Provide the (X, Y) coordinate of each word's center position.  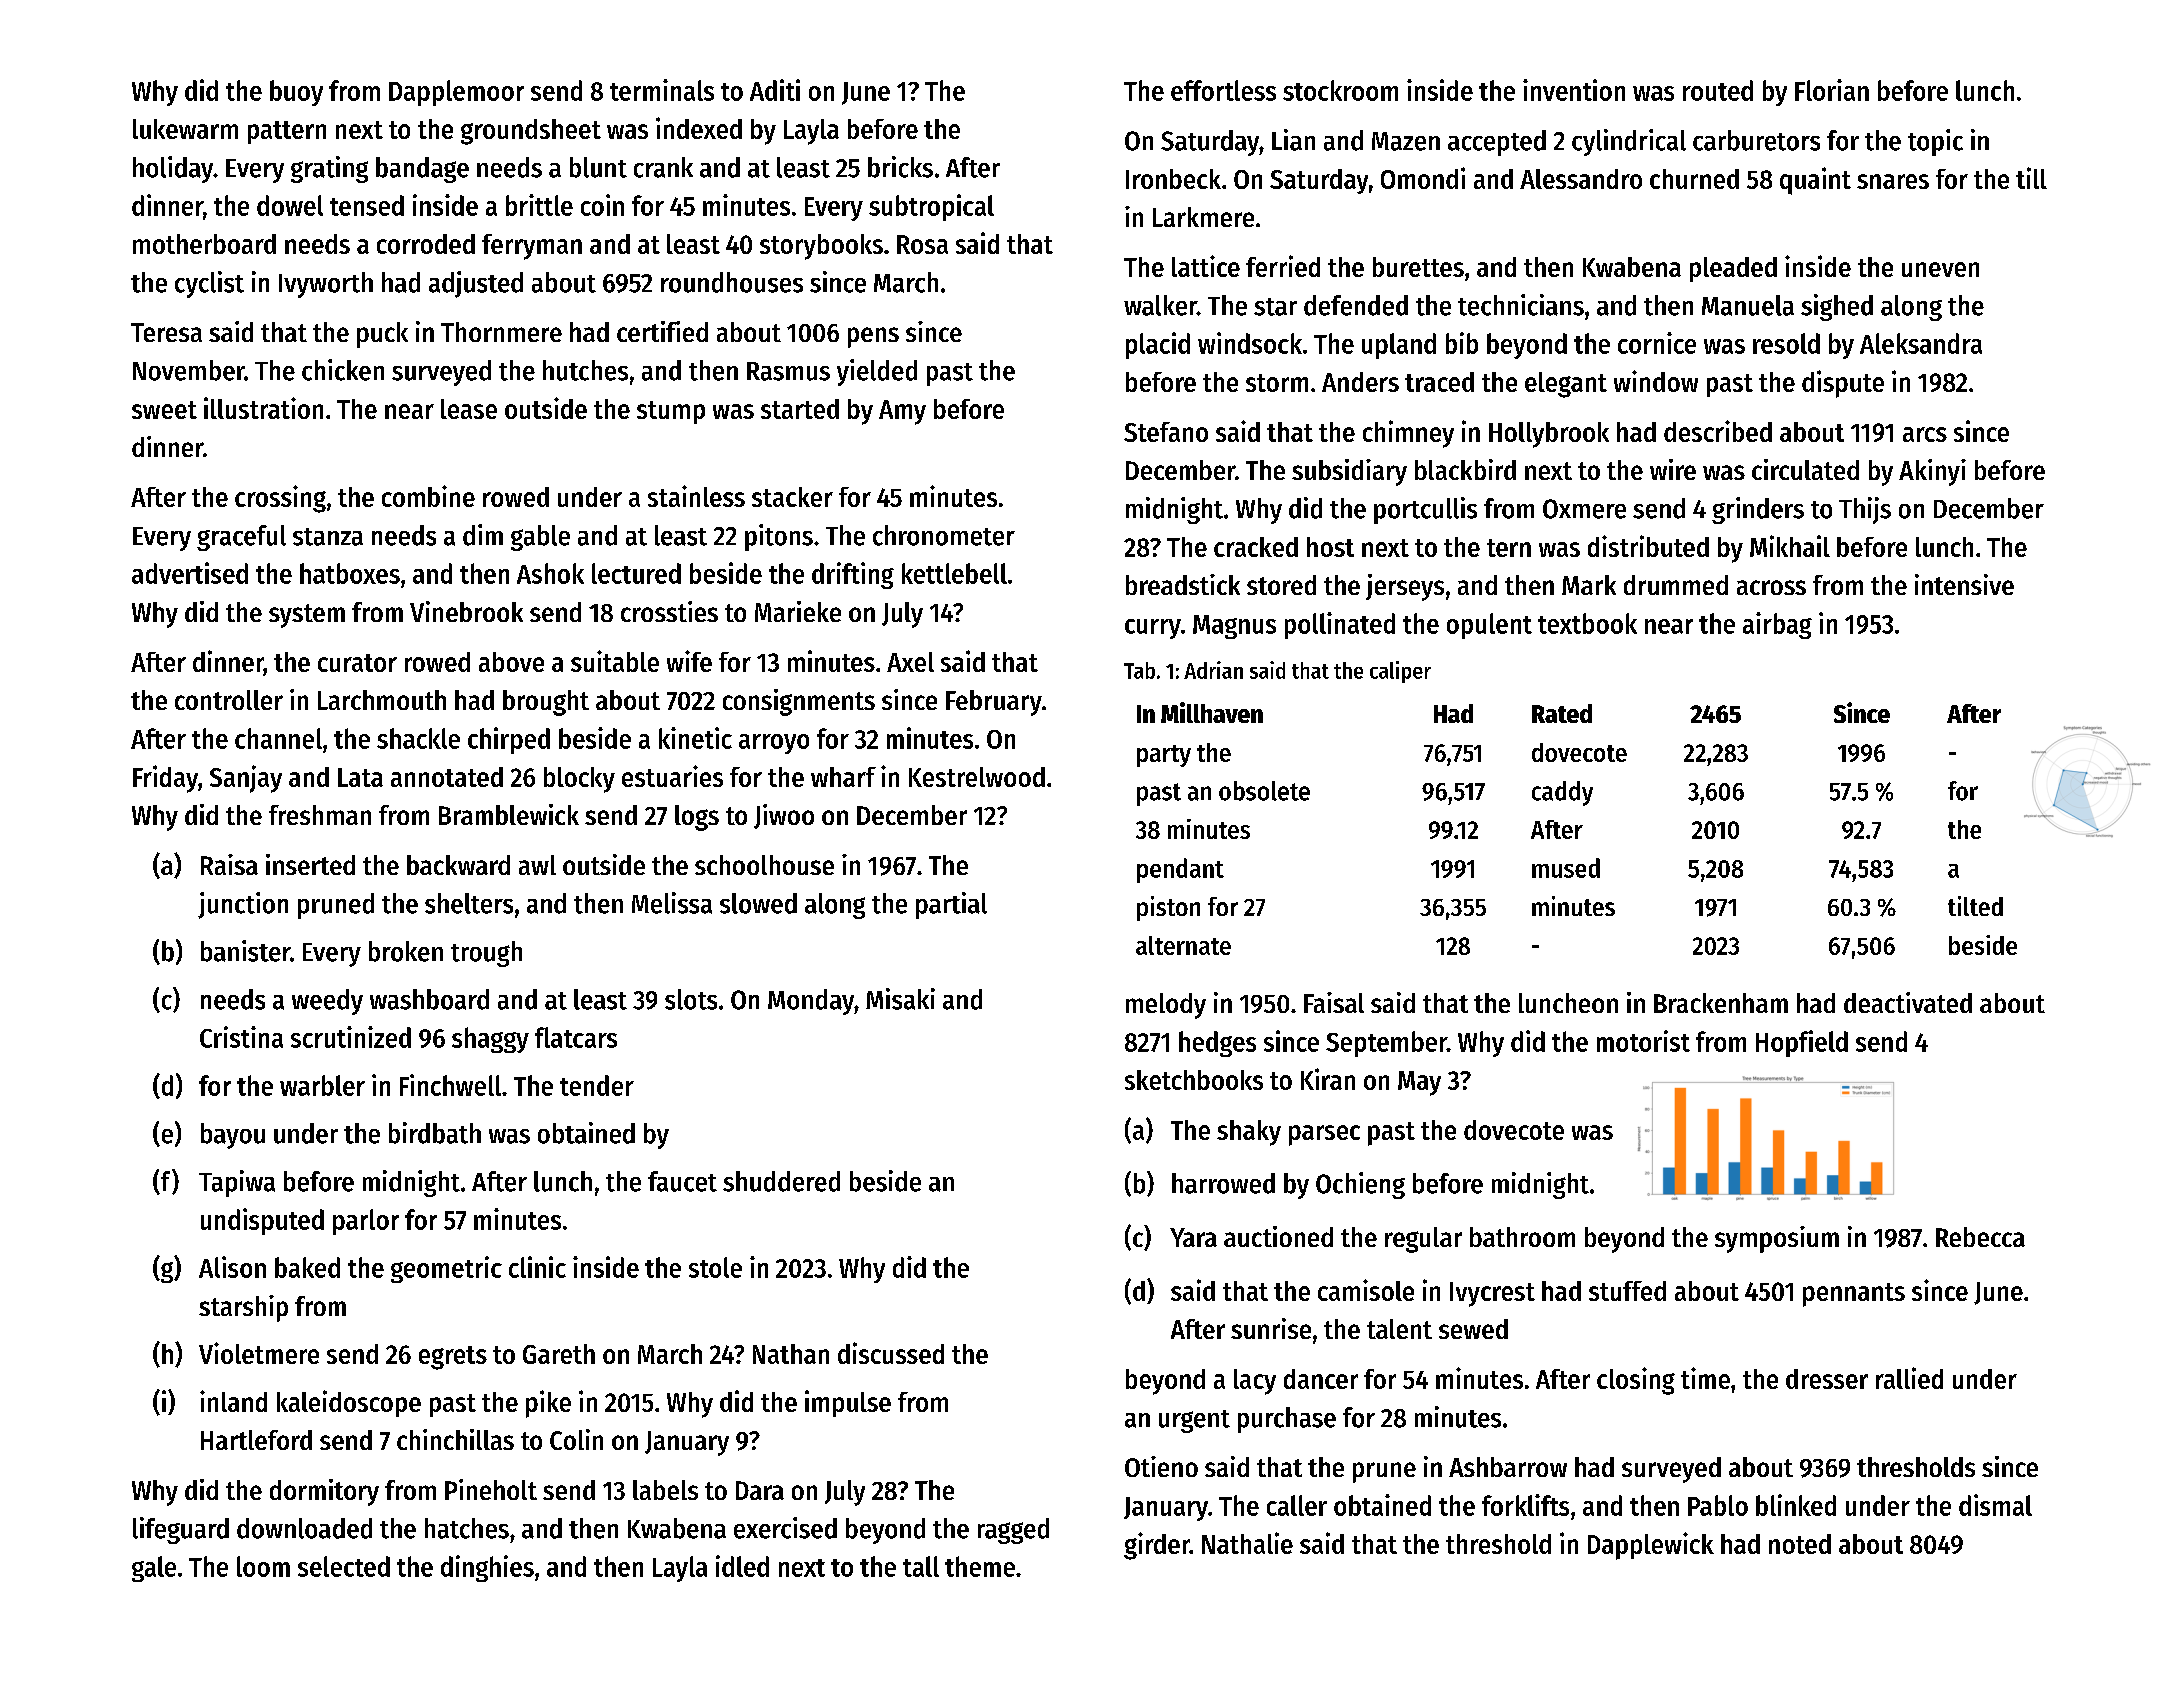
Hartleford (256, 1440)
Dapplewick (1651, 1546)
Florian (1832, 90)
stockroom (1340, 90)
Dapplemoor (456, 93)
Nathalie (1247, 1543)
